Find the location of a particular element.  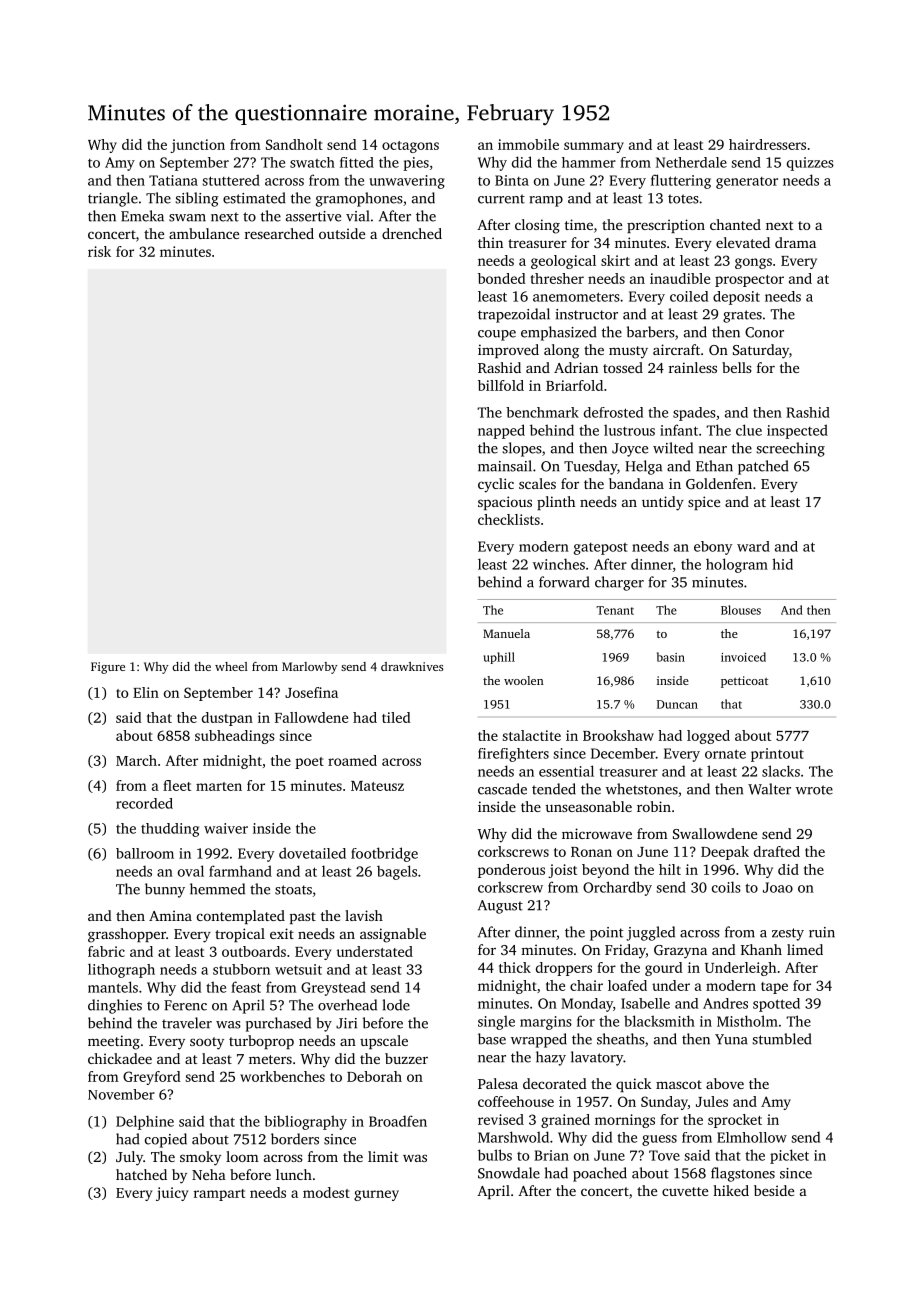

cuvette is located at coordinates (685, 1191).
